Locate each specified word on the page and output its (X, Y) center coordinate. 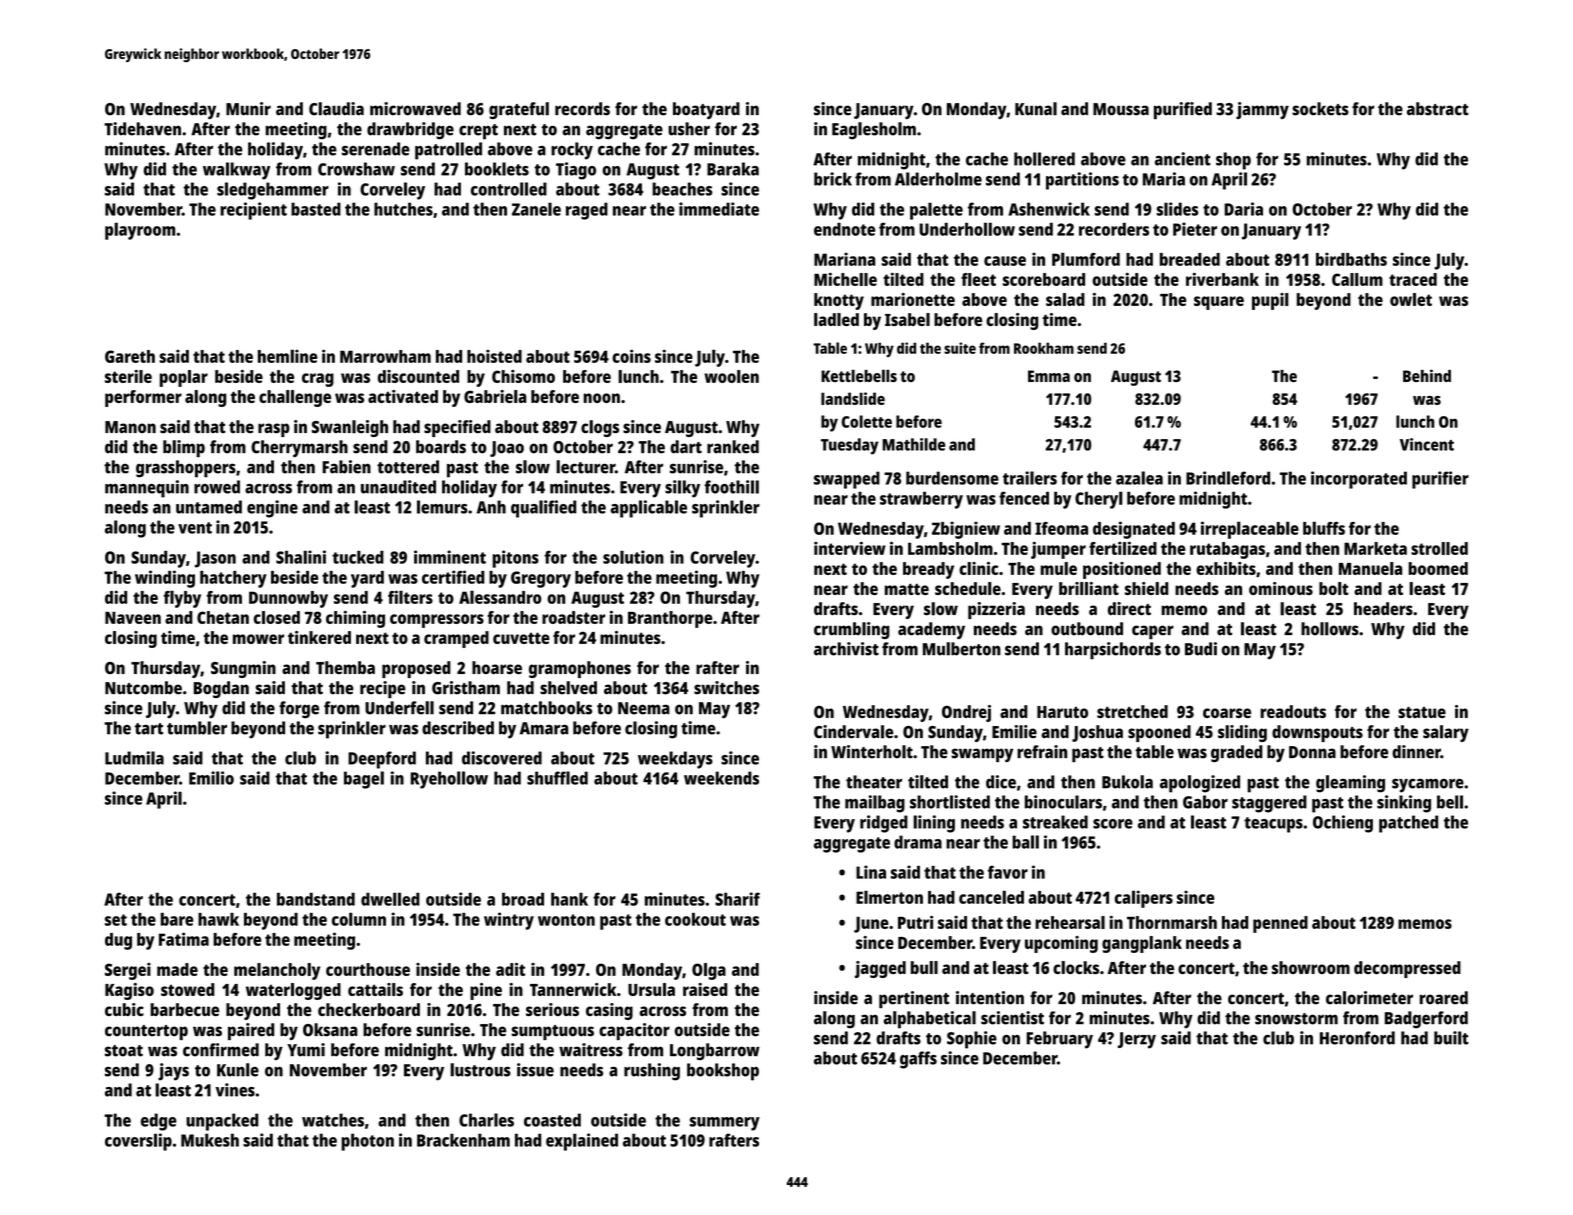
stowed (187, 989)
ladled (836, 319)
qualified (543, 509)
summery (725, 1124)
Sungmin (243, 669)
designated (1134, 530)
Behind (1427, 375)
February (1060, 1040)
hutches (403, 209)
